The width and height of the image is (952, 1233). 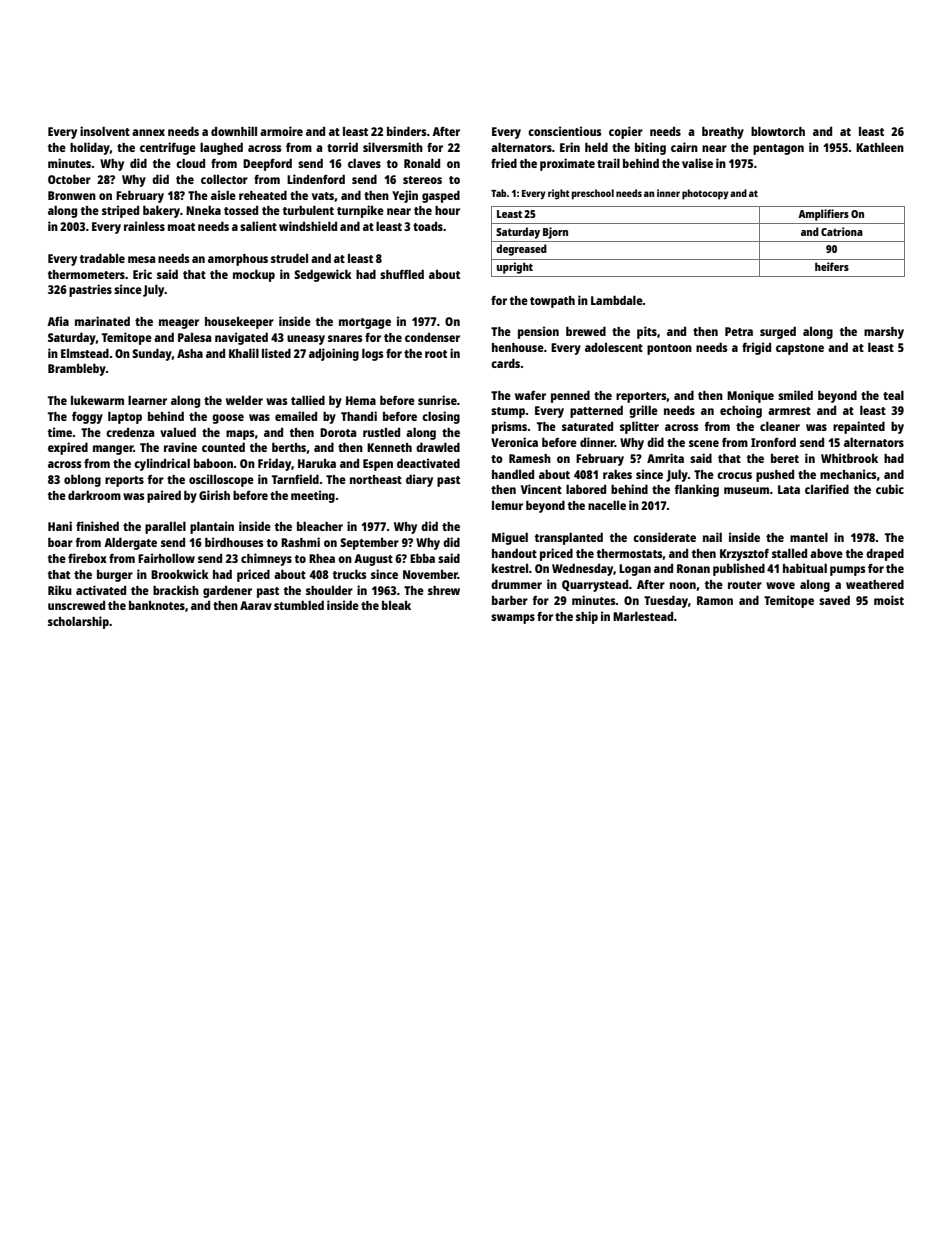 I want to click on swamps, so click(x=513, y=619).
